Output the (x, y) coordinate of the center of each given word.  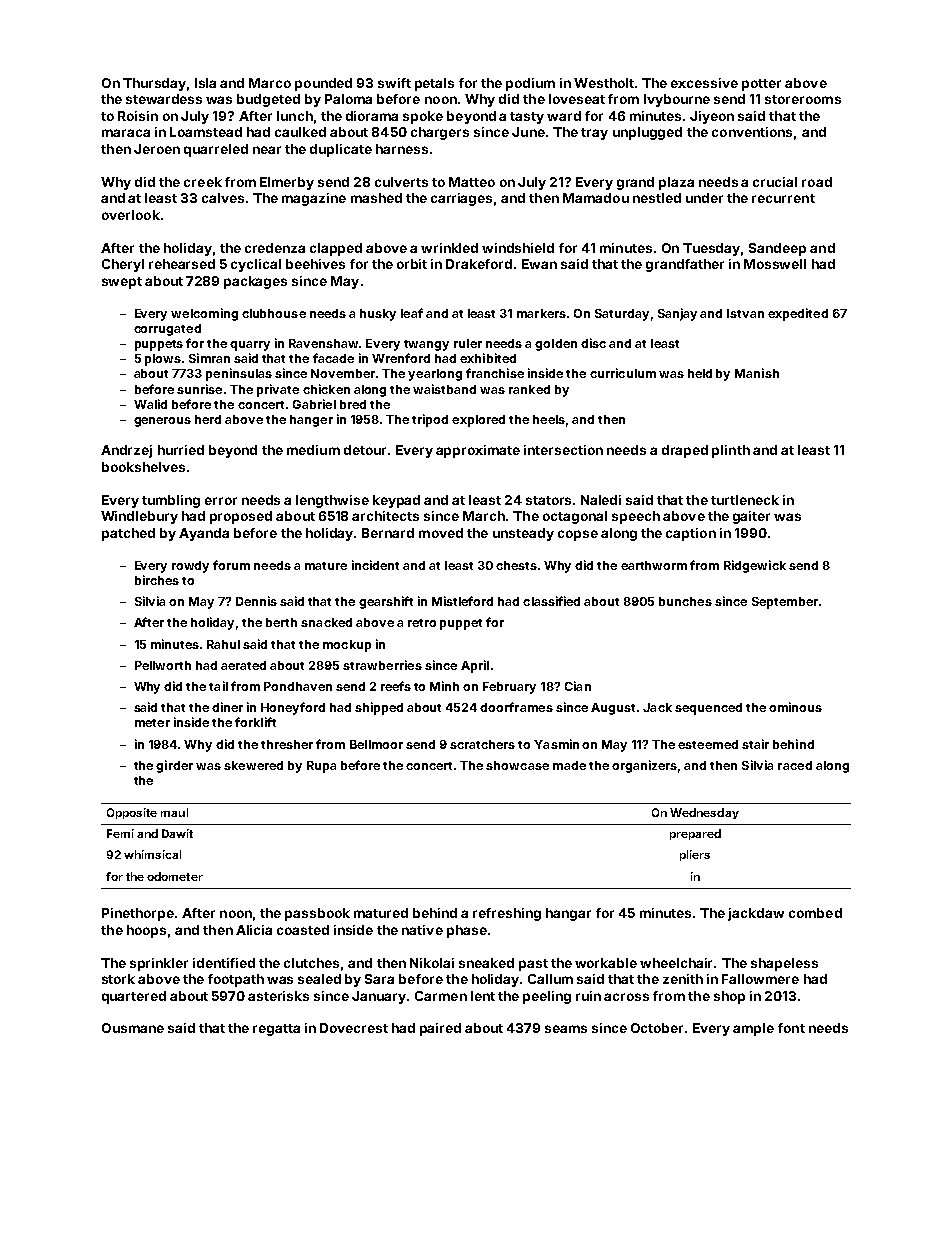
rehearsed (182, 264)
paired (440, 1029)
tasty (527, 118)
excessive (704, 83)
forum (231, 565)
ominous (795, 707)
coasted (303, 930)
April (475, 666)
